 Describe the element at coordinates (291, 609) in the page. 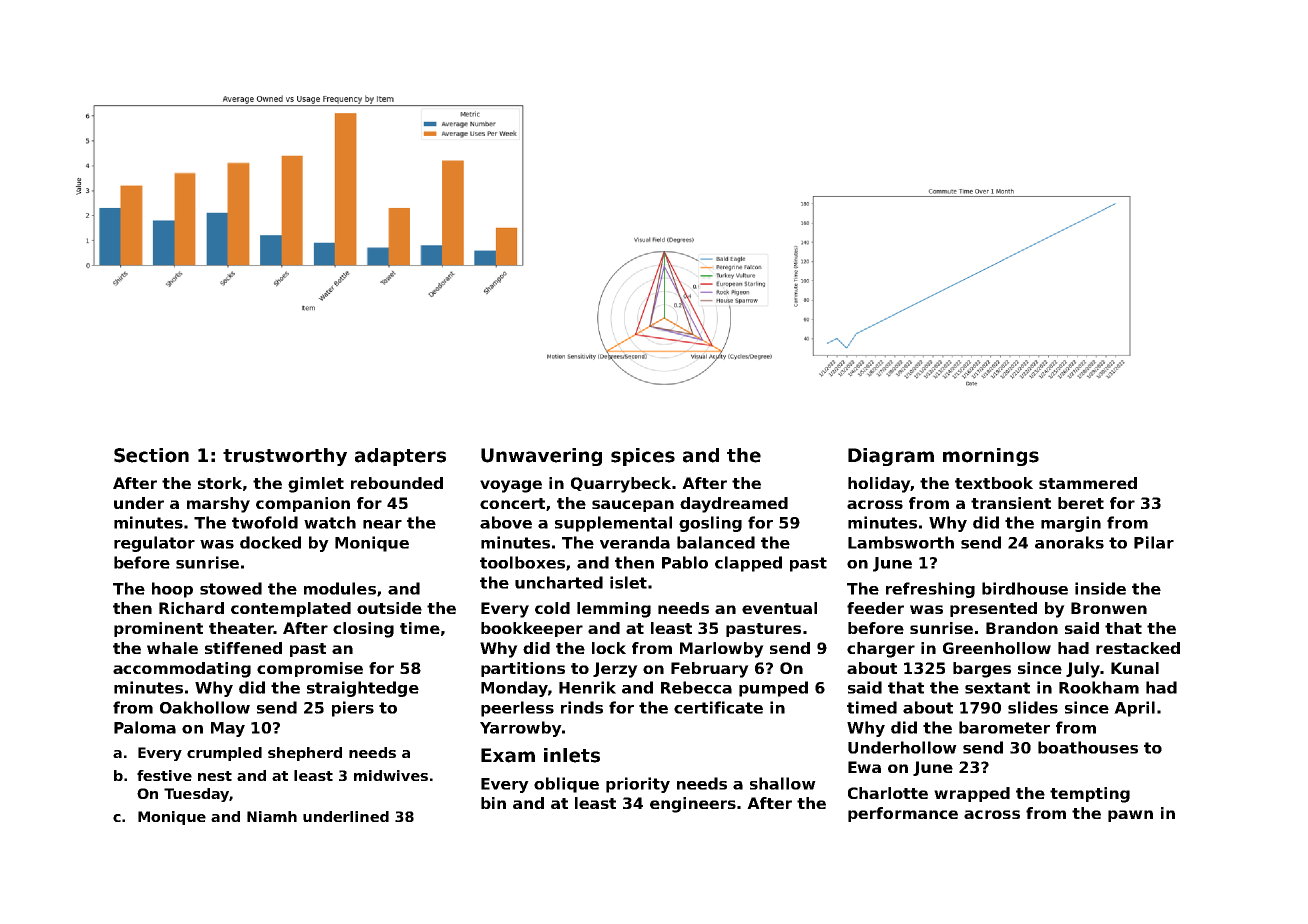

I see `contemplated` at that location.
